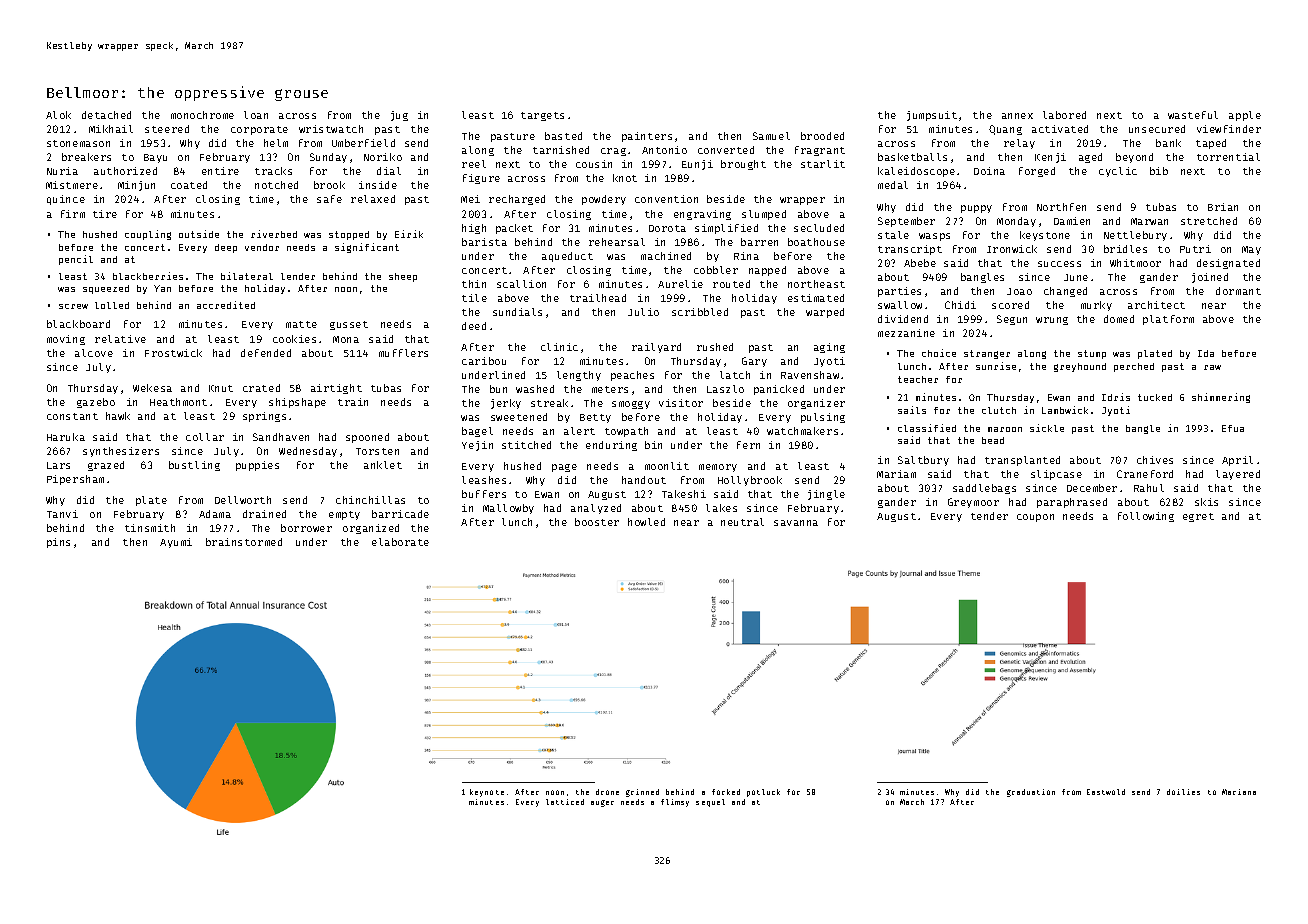 This page has height=924, width=1308. I want to click on Mariana, so click(1239, 792).
